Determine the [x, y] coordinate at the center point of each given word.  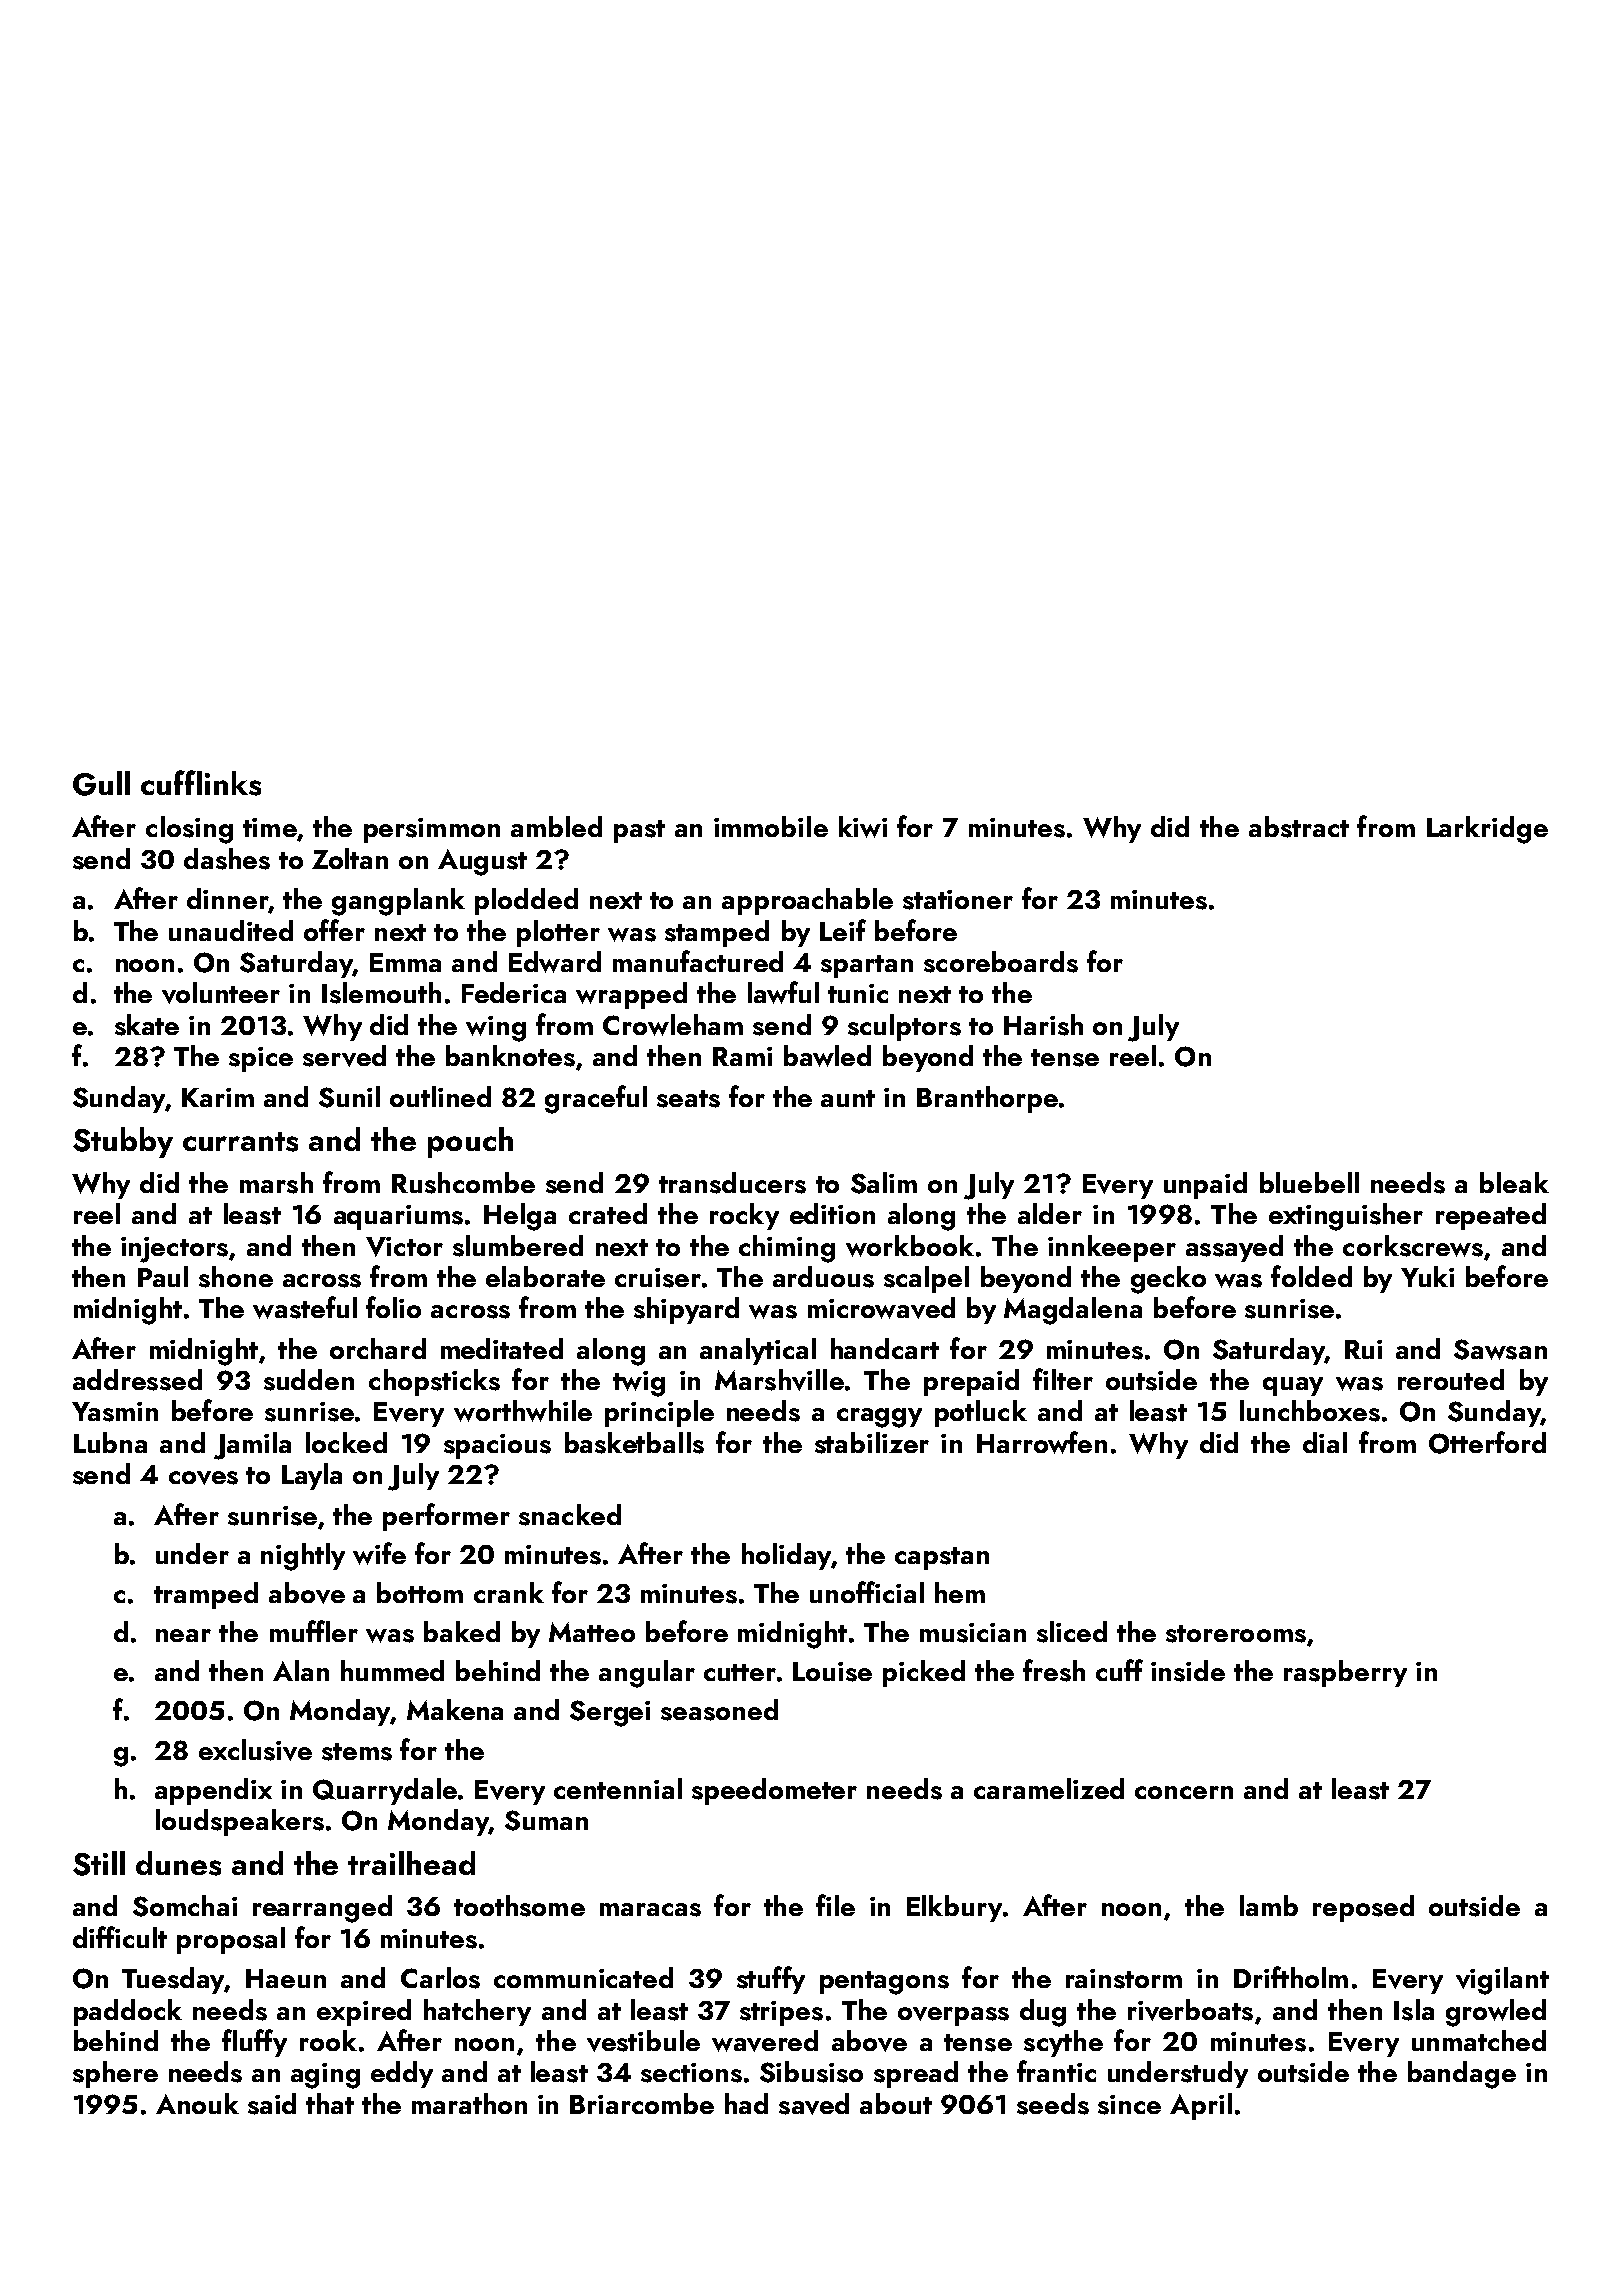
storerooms [1236, 1634]
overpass [953, 2016]
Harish [1043, 1025]
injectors [174, 1250]
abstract [1299, 827]
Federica [514, 992]
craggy [879, 1418]
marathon [469, 2103]
